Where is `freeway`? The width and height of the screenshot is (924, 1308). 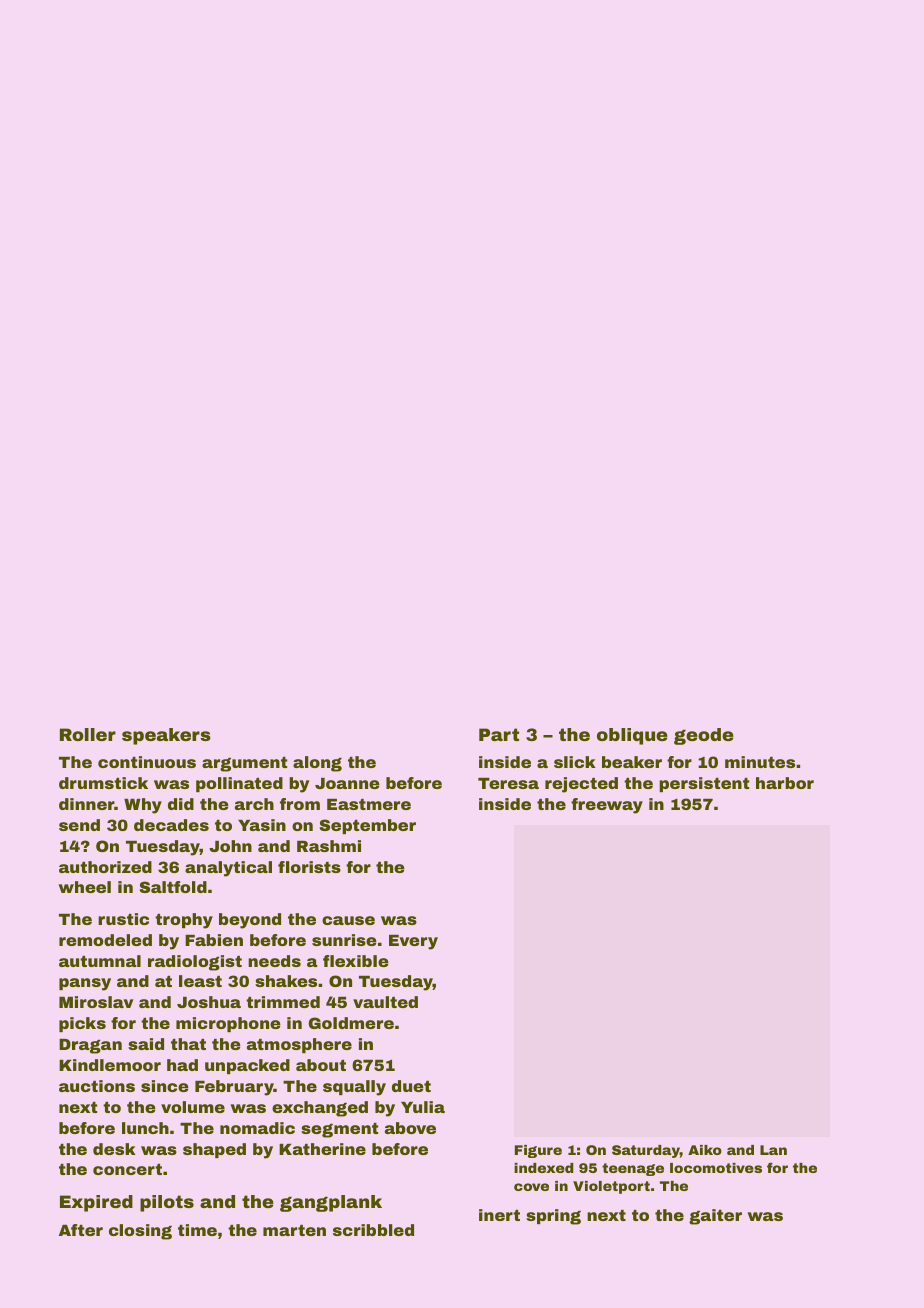
freeway is located at coordinates (607, 806).
